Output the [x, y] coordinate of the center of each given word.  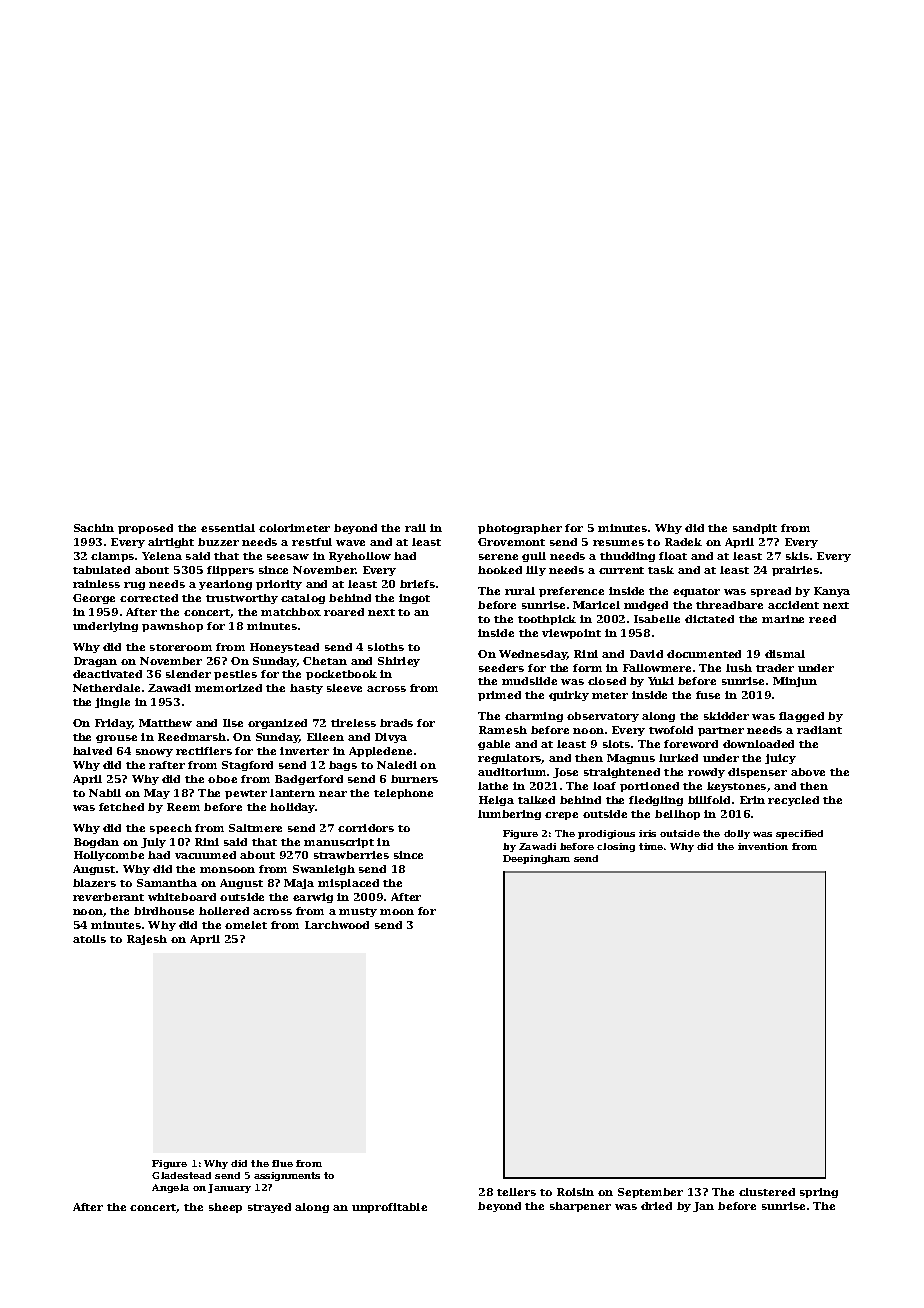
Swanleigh [324, 870]
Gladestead [181, 1175]
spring [819, 1193]
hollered [224, 911]
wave [350, 543]
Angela [170, 1188]
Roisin [575, 1192]
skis [797, 556]
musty [358, 912]
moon [397, 912]
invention [763, 846]
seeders [501, 668]
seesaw [288, 557]
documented [704, 654]
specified [799, 834]
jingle [112, 703]
